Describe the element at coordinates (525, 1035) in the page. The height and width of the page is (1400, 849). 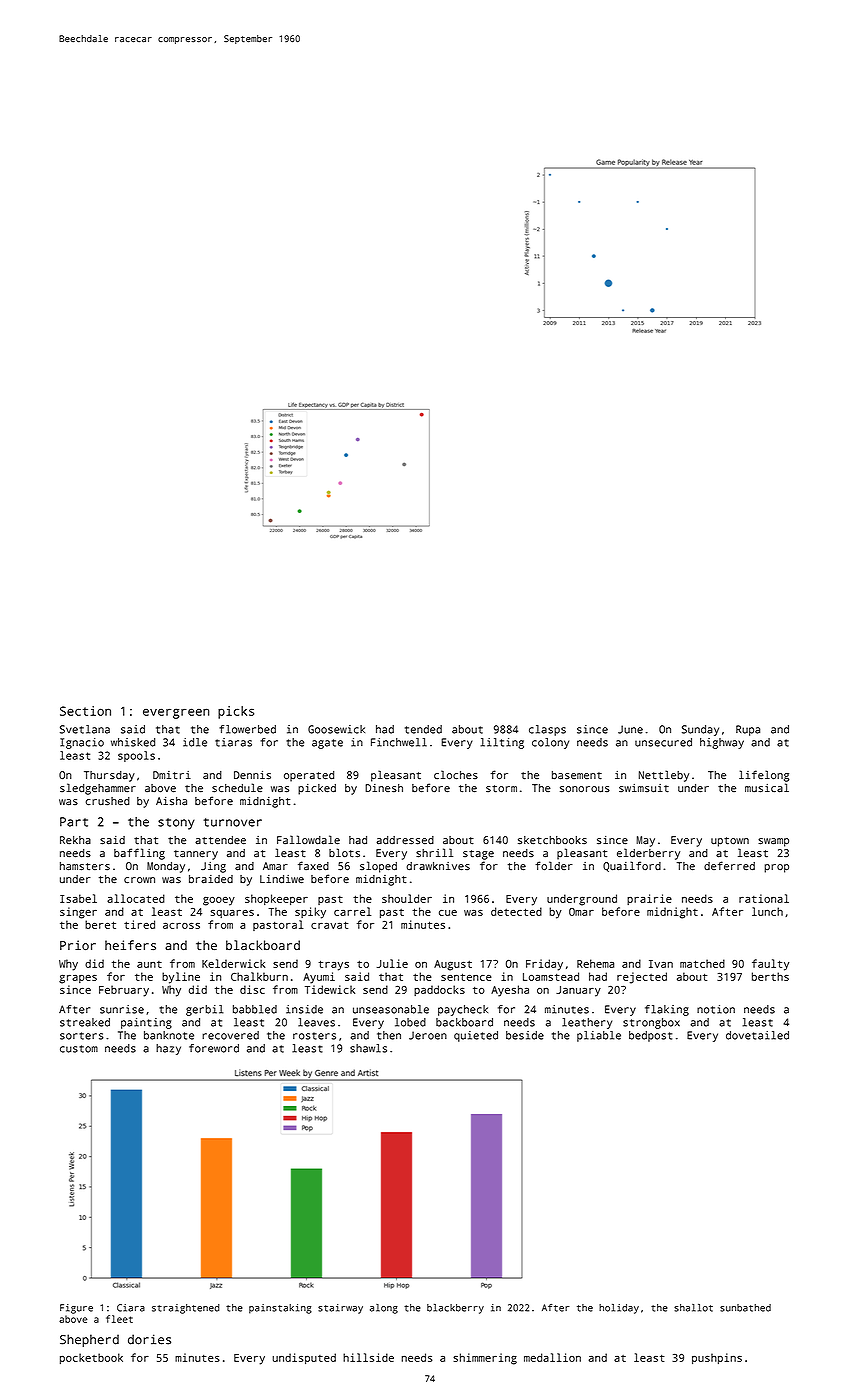
I see `beside` at that location.
